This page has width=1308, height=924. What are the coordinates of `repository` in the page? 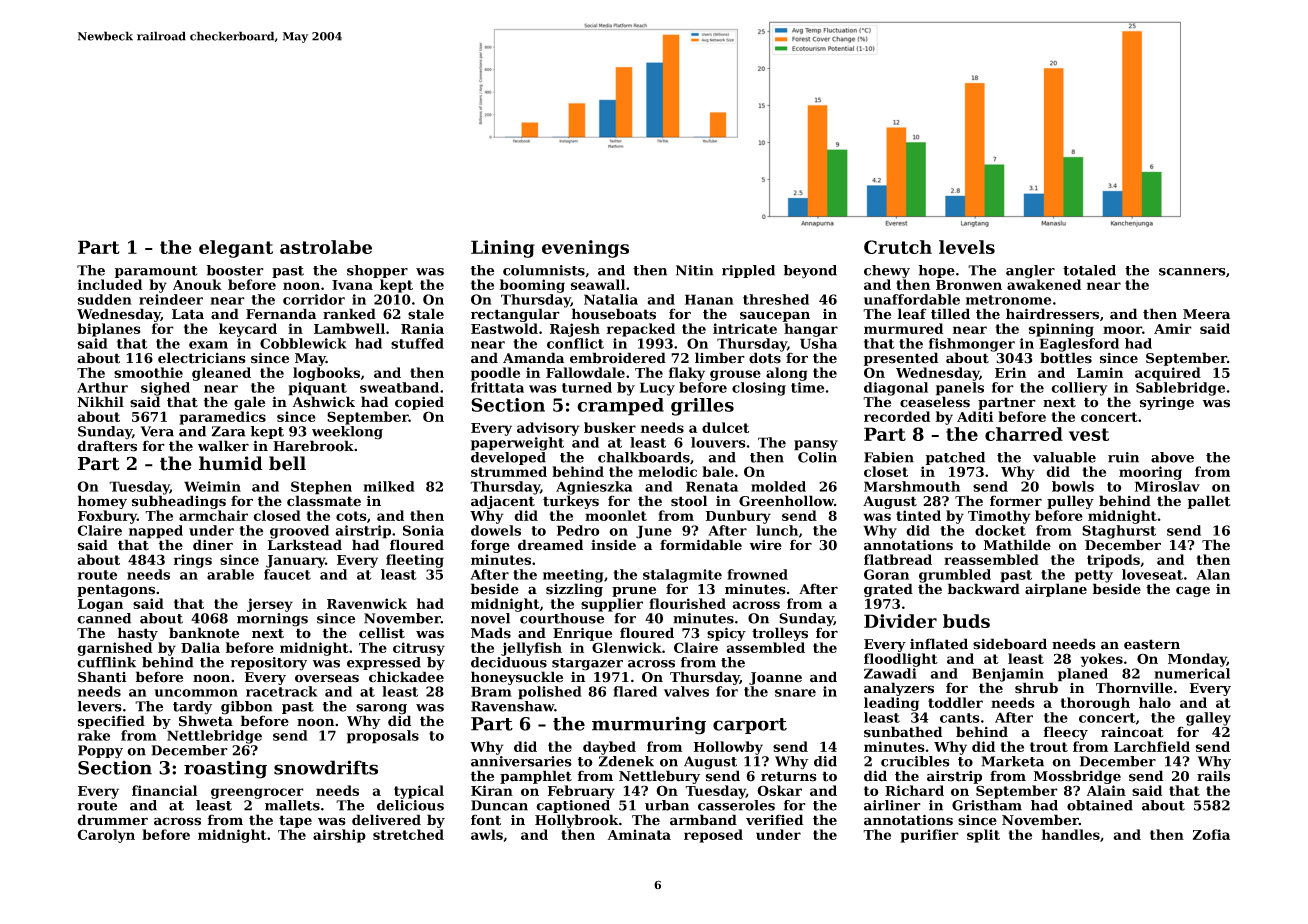 It's located at (269, 664).
